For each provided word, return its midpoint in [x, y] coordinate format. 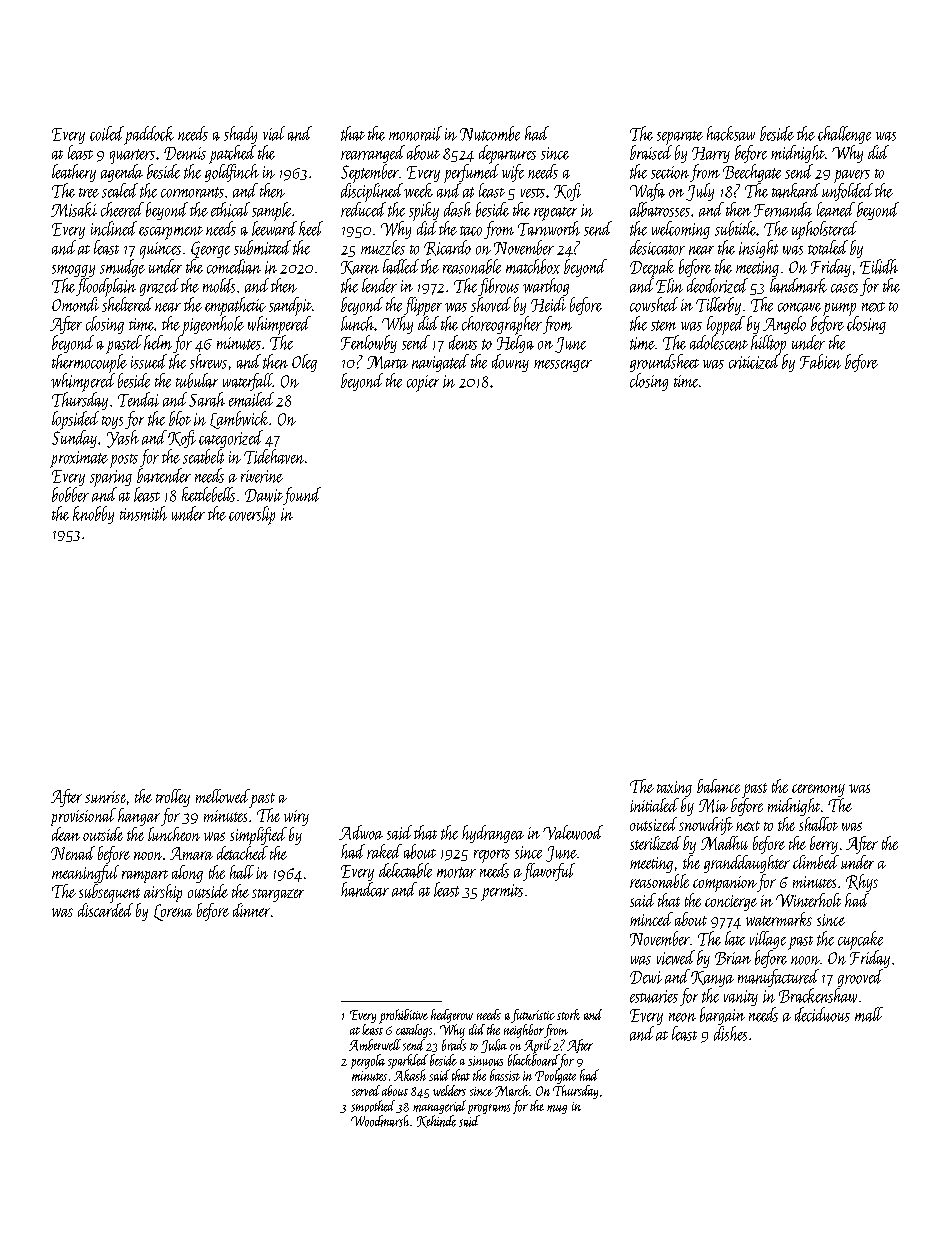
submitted [262, 247]
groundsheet [664, 363]
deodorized [717, 285]
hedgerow [452, 1016]
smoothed [373, 1106]
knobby [93, 515]
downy [510, 363]
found [302, 496]
